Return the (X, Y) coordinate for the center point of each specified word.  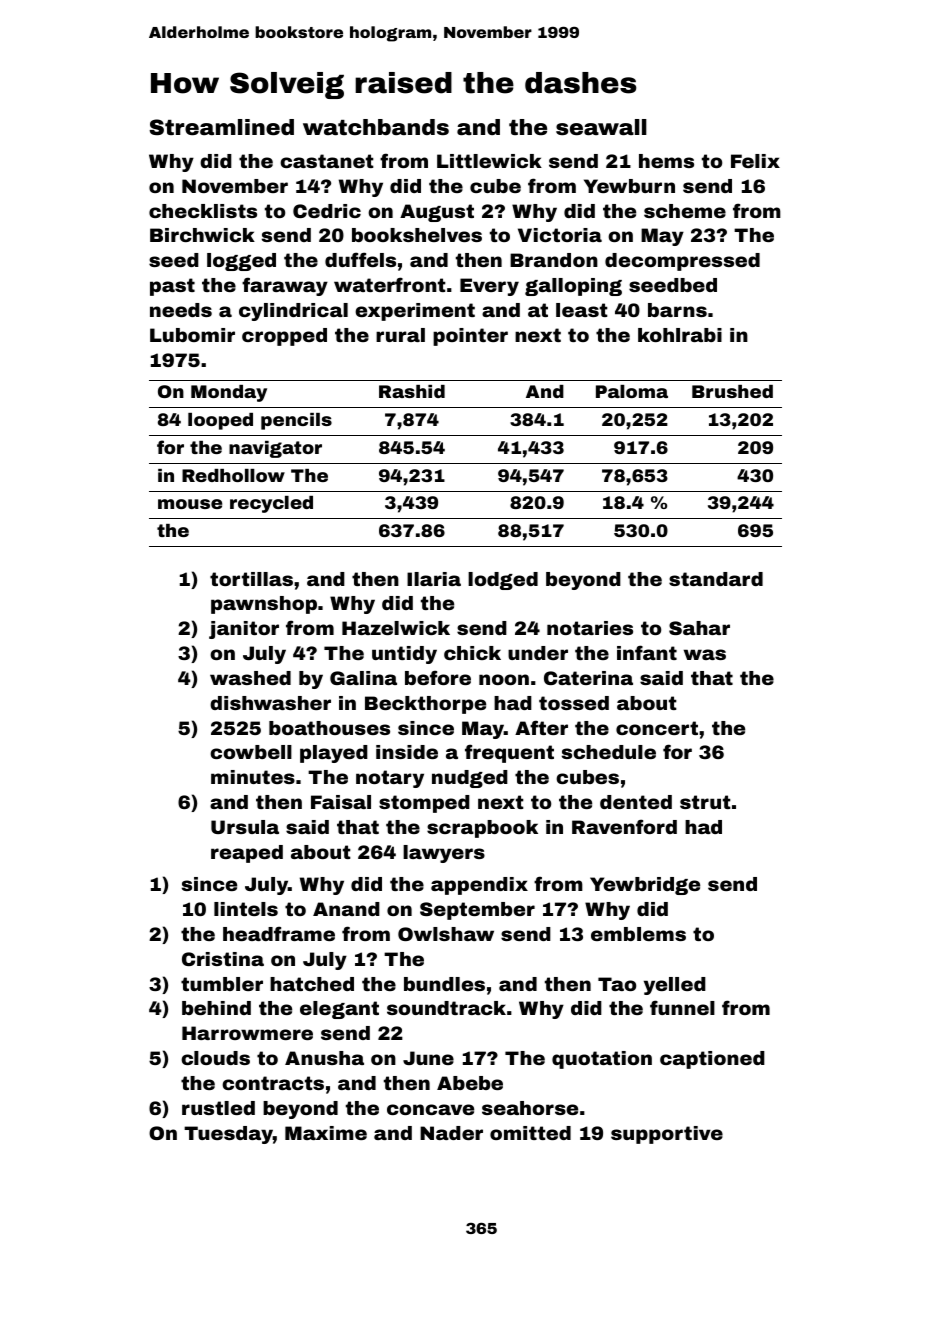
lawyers (444, 854)
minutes (253, 777)
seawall (601, 127)
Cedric (327, 211)
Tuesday (228, 1135)
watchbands (376, 127)
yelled (675, 986)
